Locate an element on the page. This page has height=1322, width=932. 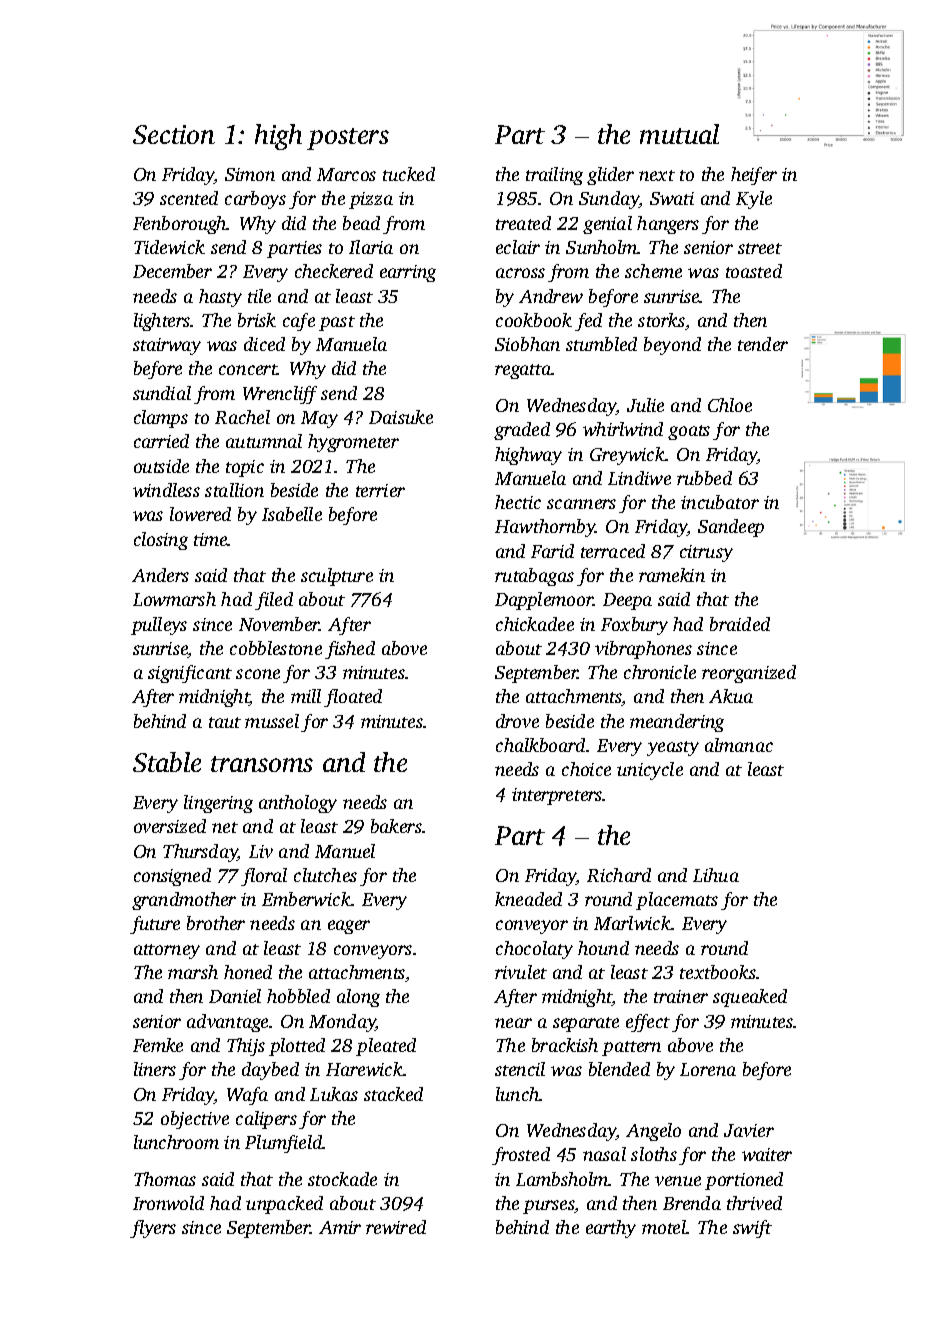
Anders is located at coordinates (160, 575).
